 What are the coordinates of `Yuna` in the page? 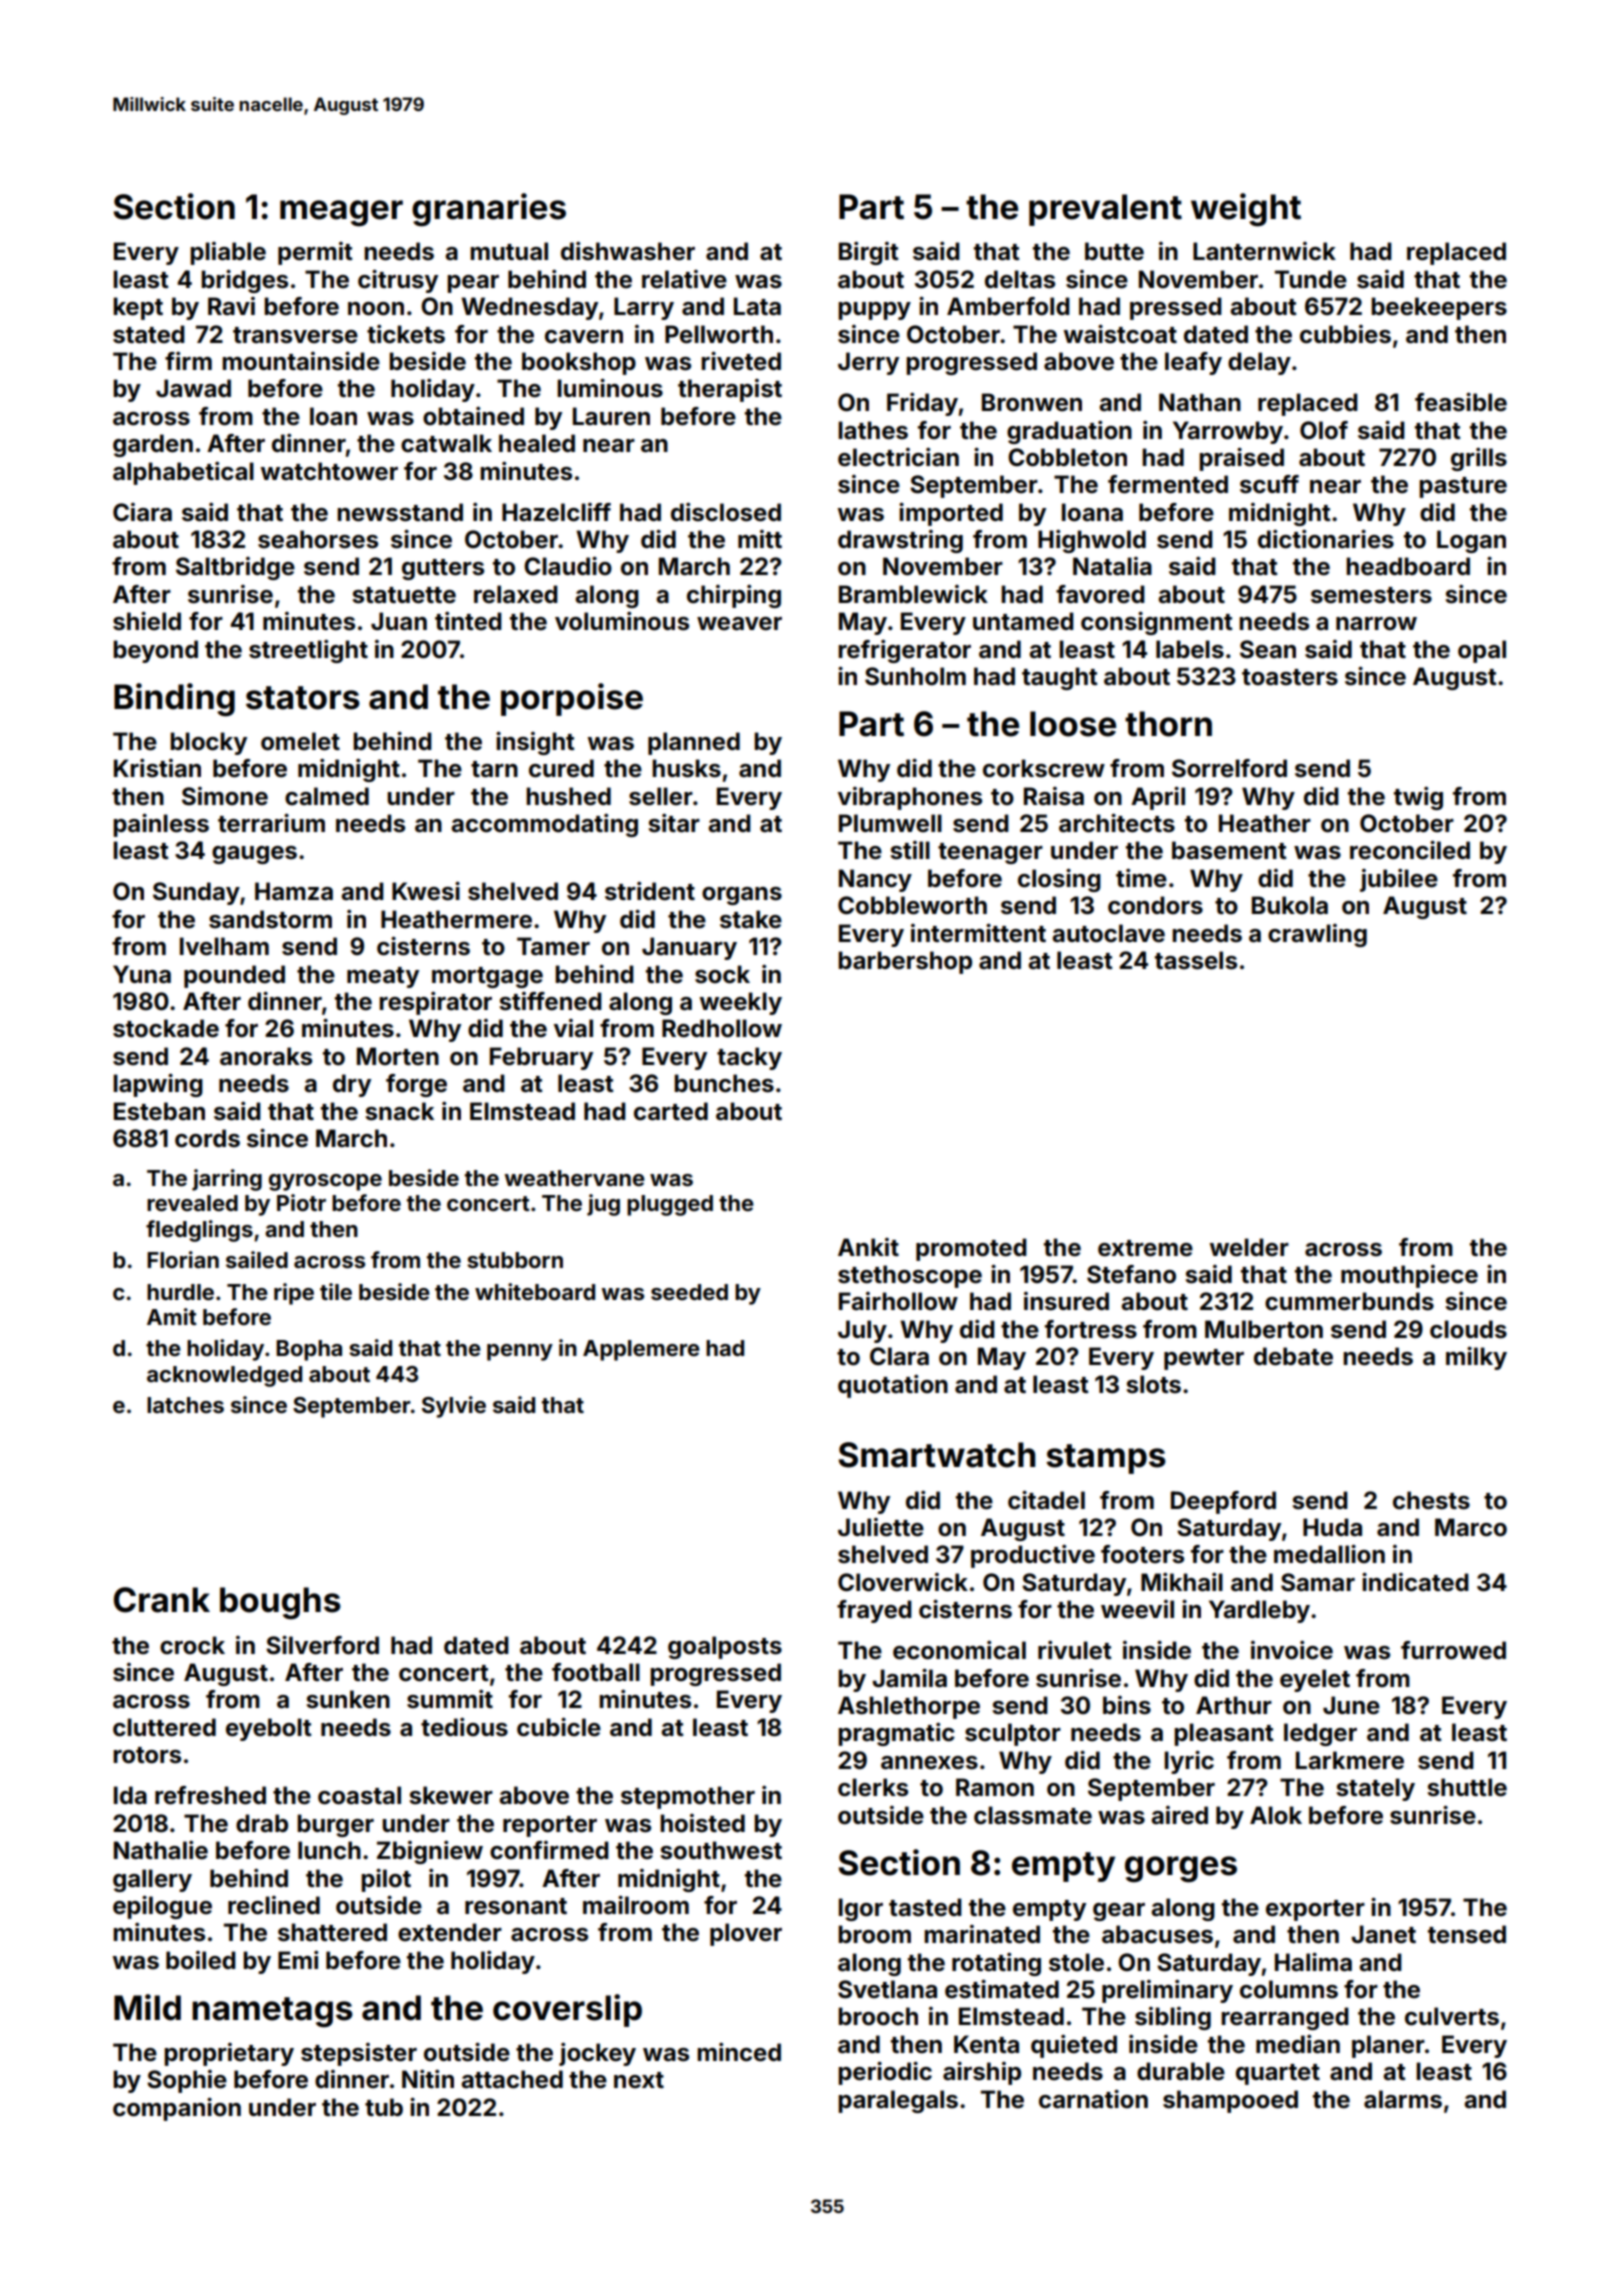 It's located at (142, 974).
